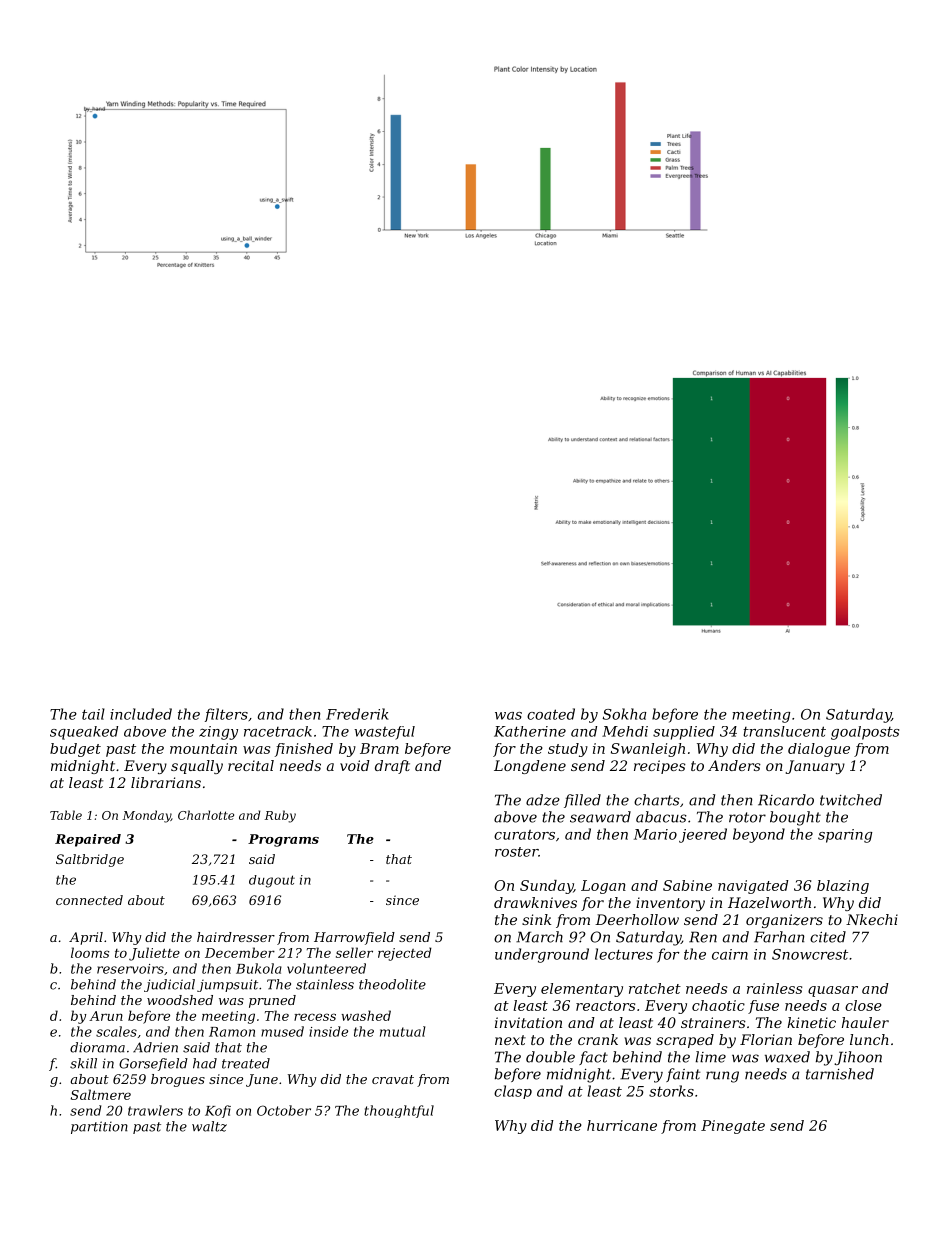  I want to click on budget, so click(75, 750).
